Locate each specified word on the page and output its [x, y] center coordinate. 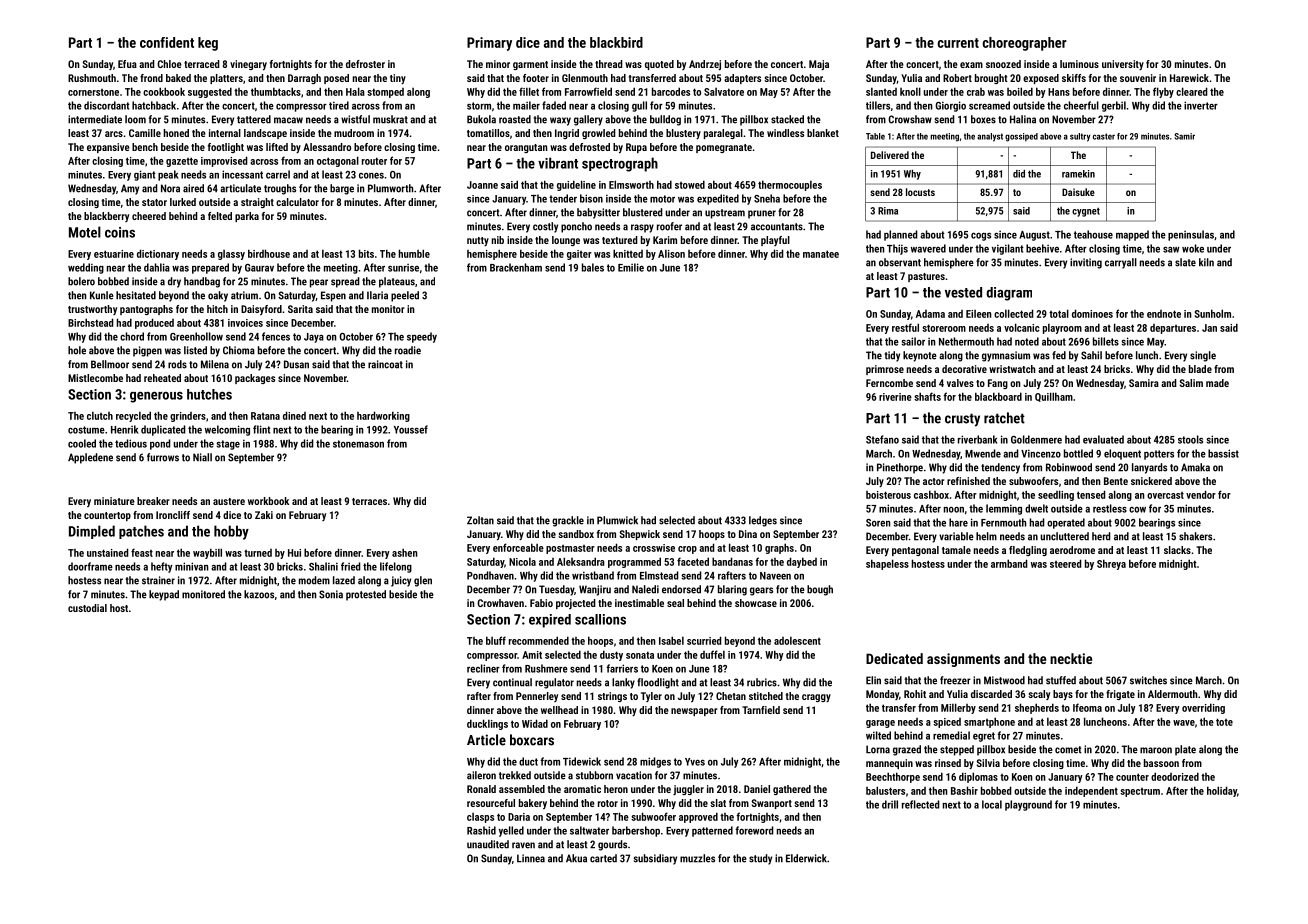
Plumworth [391, 188]
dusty [611, 655]
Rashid [481, 830]
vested [963, 292]
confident [167, 42]
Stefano [882, 439]
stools [1190, 439]
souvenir [1138, 78]
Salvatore [724, 92]
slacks [1177, 550]
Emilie [631, 267]
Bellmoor [110, 364]
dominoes [1092, 313]
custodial [87, 608]
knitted [628, 253]
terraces [369, 501]
